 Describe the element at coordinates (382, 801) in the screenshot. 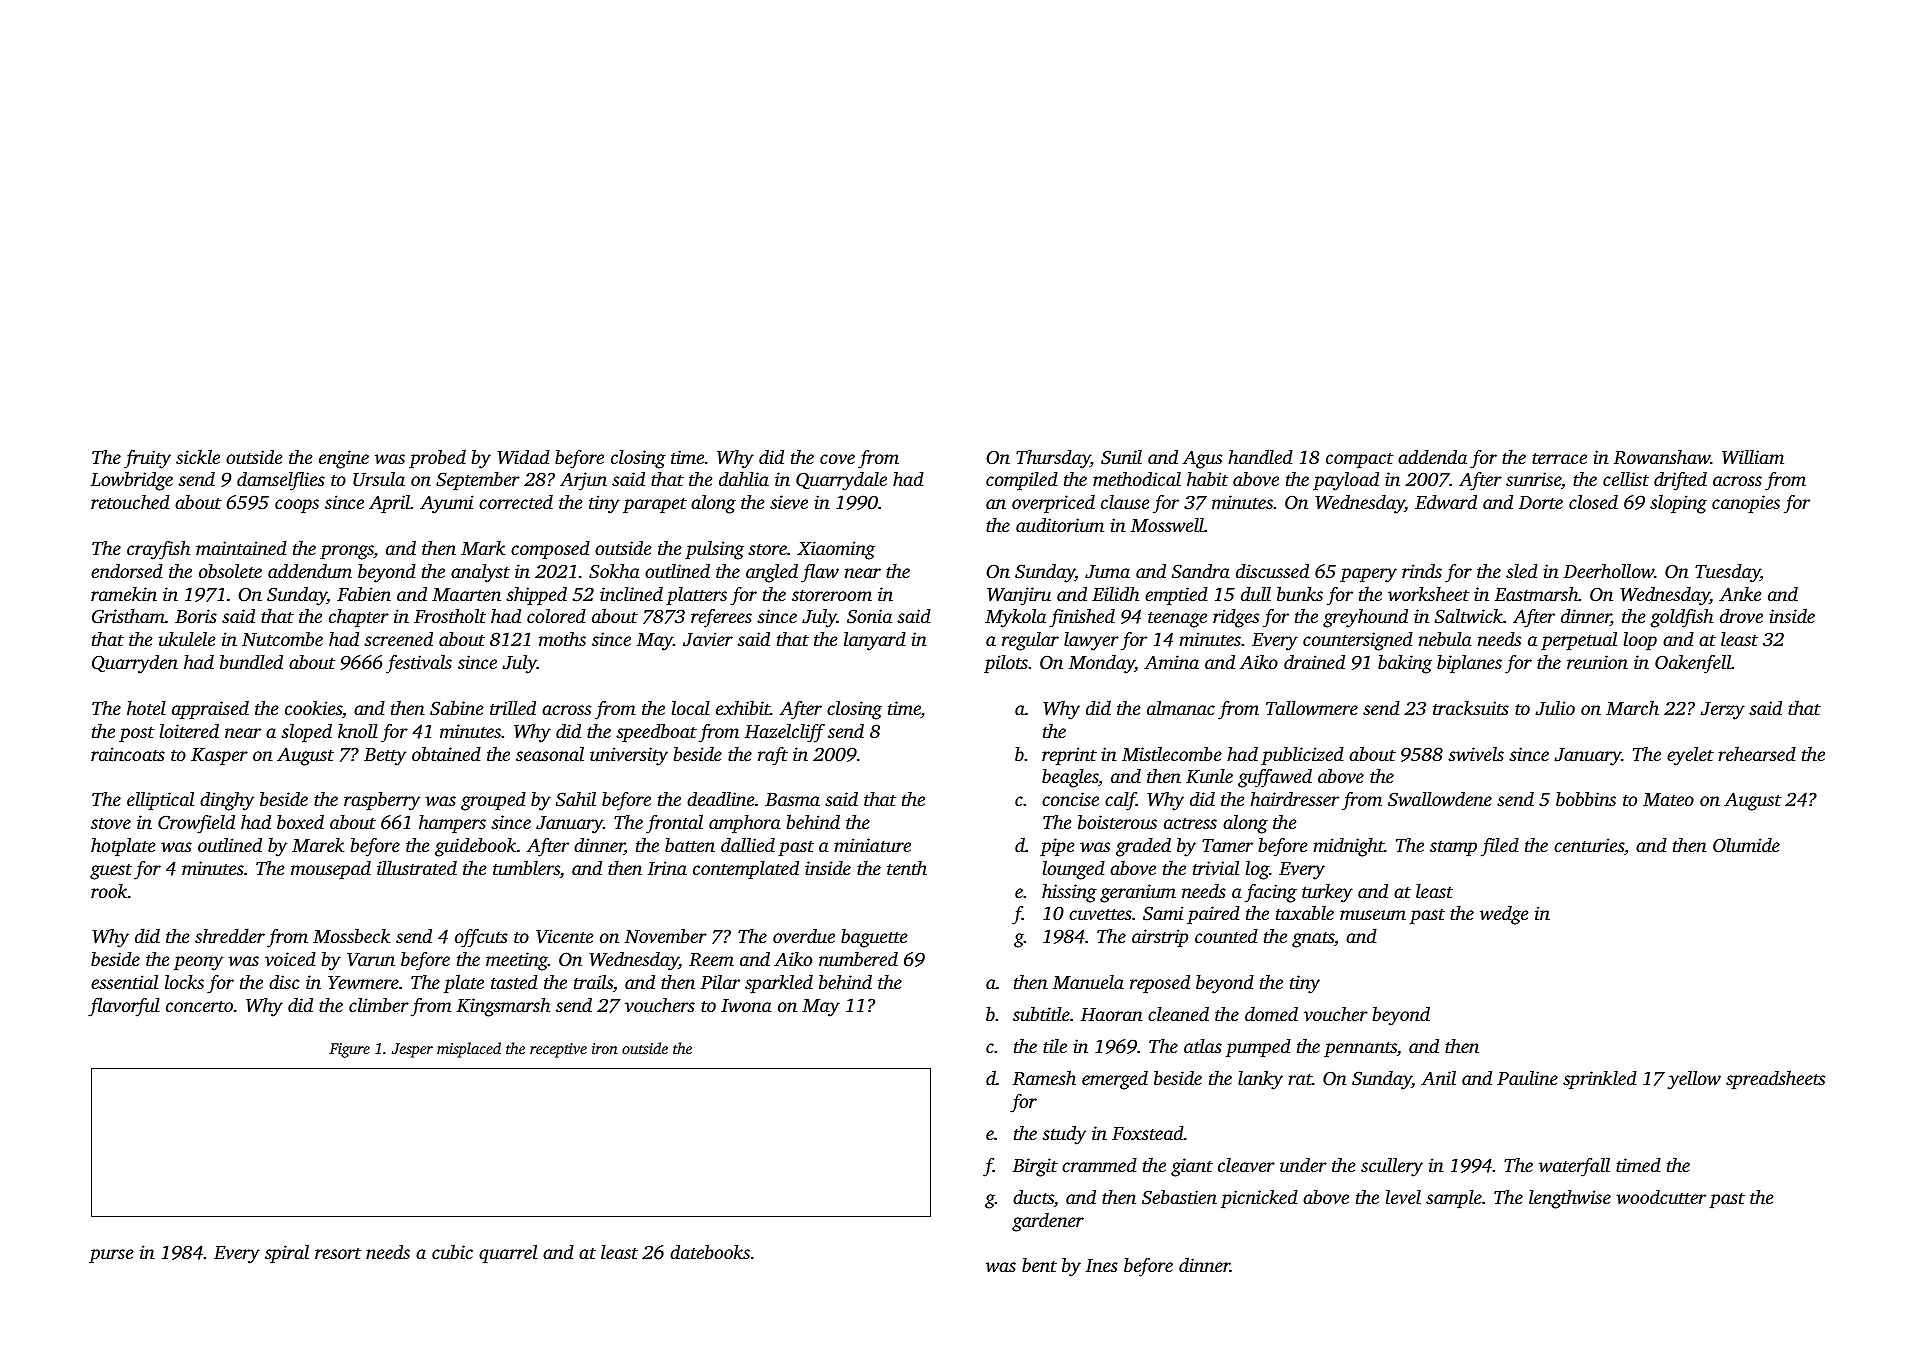

I see `raspberry` at that location.
